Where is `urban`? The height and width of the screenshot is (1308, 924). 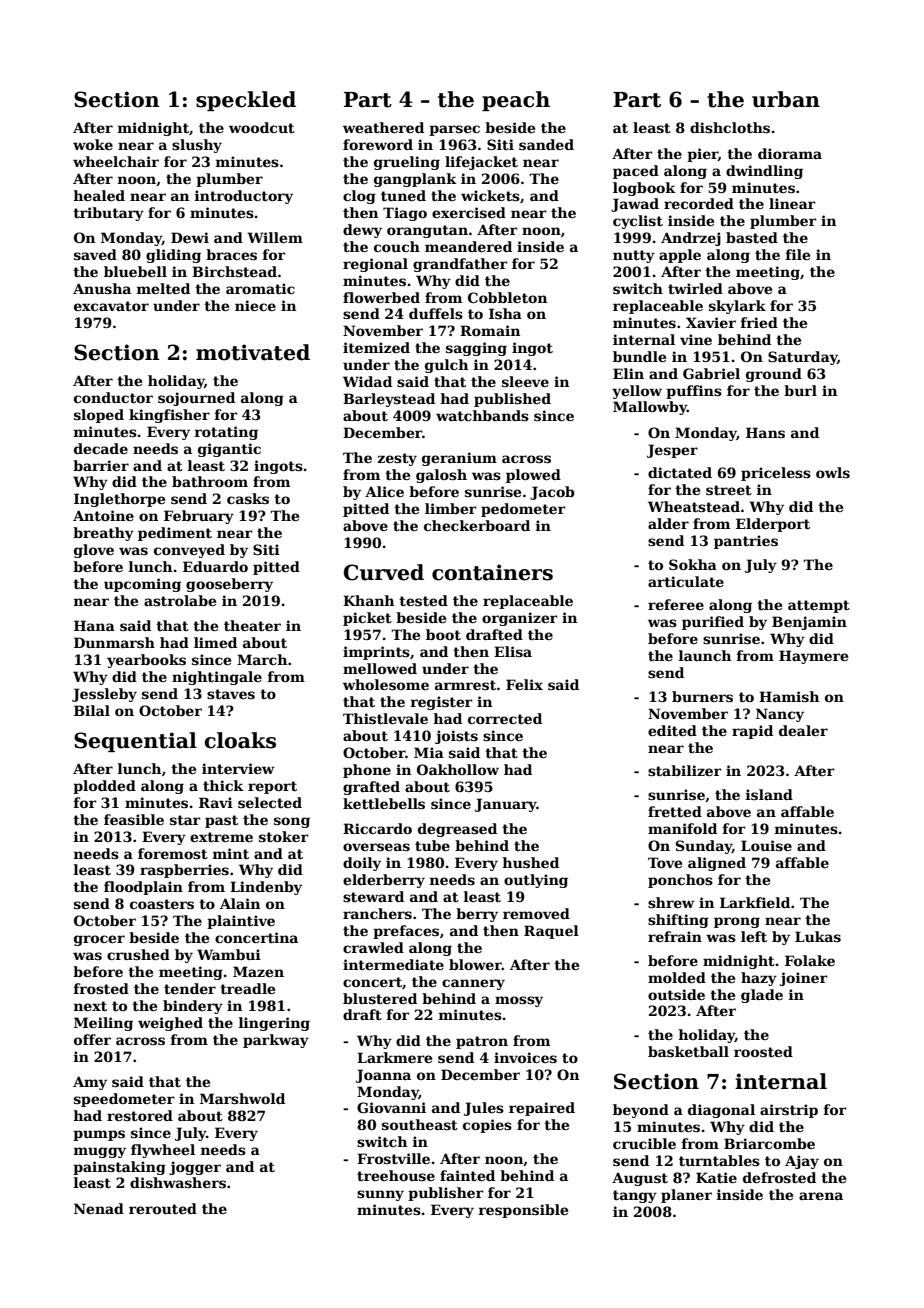
urban is located at coordinates (786, 99).
